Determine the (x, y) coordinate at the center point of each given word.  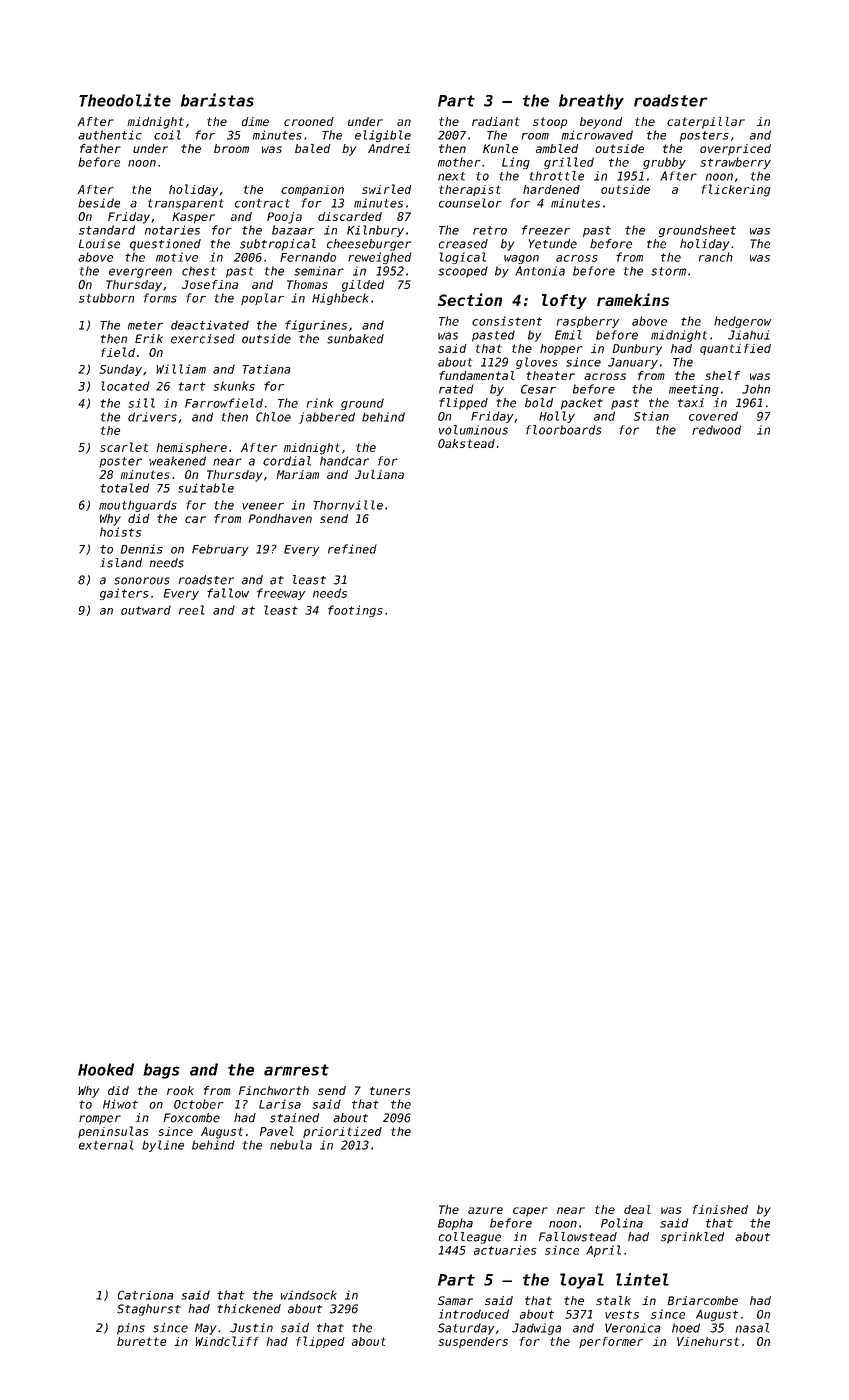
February (220, 550)
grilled (569, 163)
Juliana (379, 474)
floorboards (564, 430)
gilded (363, 286)
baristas (217, 100)
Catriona (145, 1295)
